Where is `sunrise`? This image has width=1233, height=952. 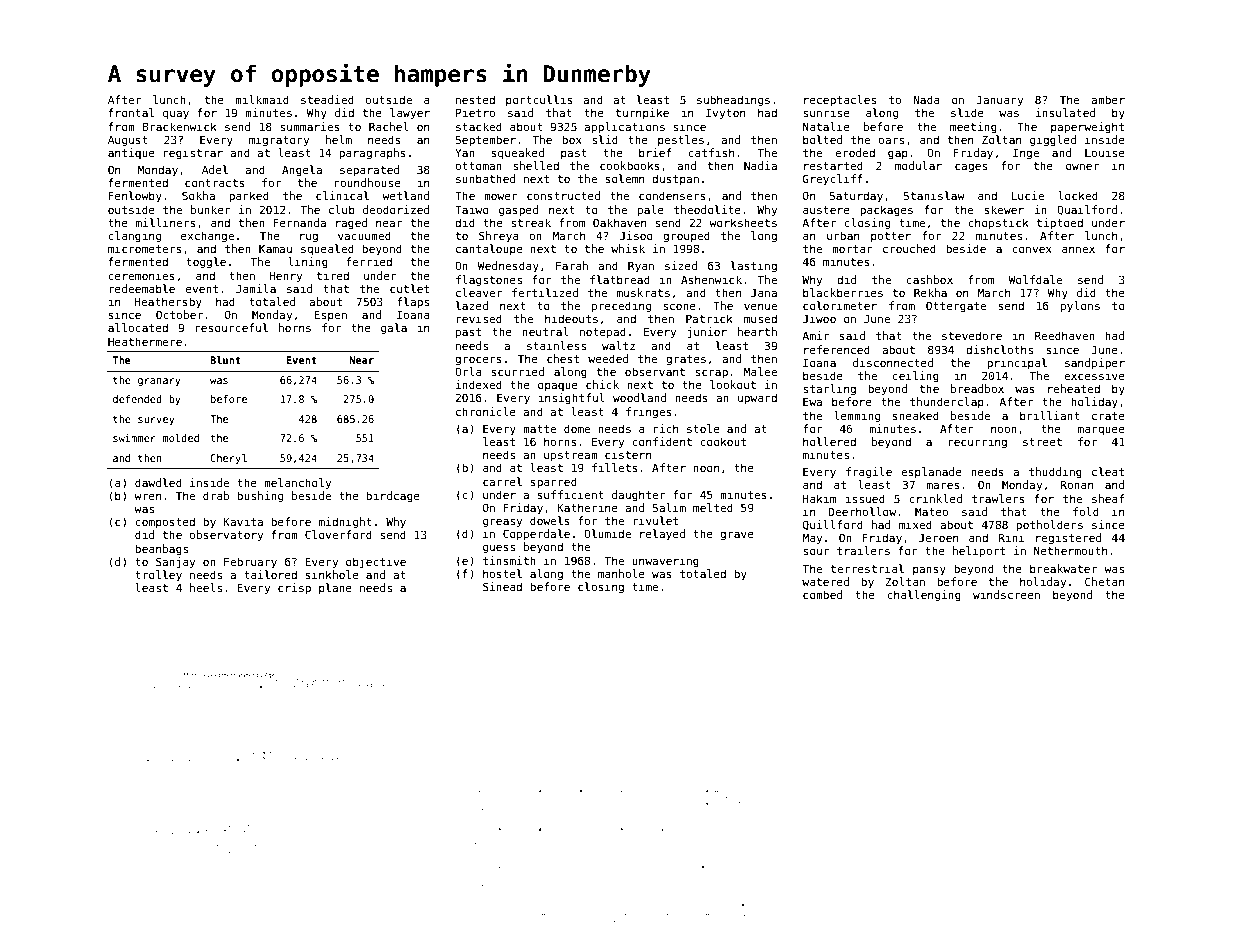
sunrise is located at coordinates (826, 112).
